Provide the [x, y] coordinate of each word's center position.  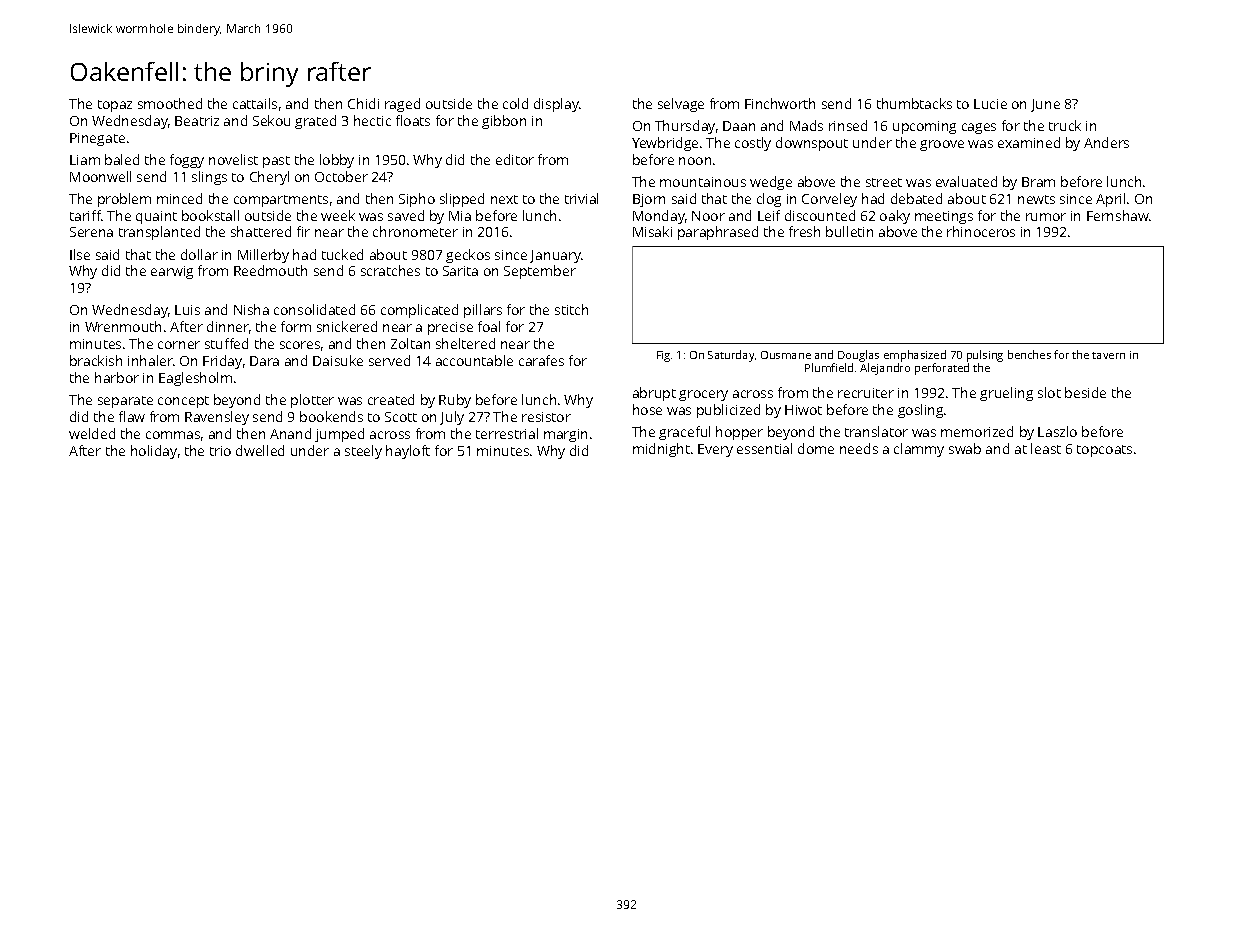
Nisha [251, 309]
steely [363, 452]
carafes [541, 360]
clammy [919, 450]
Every [715, 450]
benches [1029, 354]
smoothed [170, 103]
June [1045, 105]
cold [515, 103]
